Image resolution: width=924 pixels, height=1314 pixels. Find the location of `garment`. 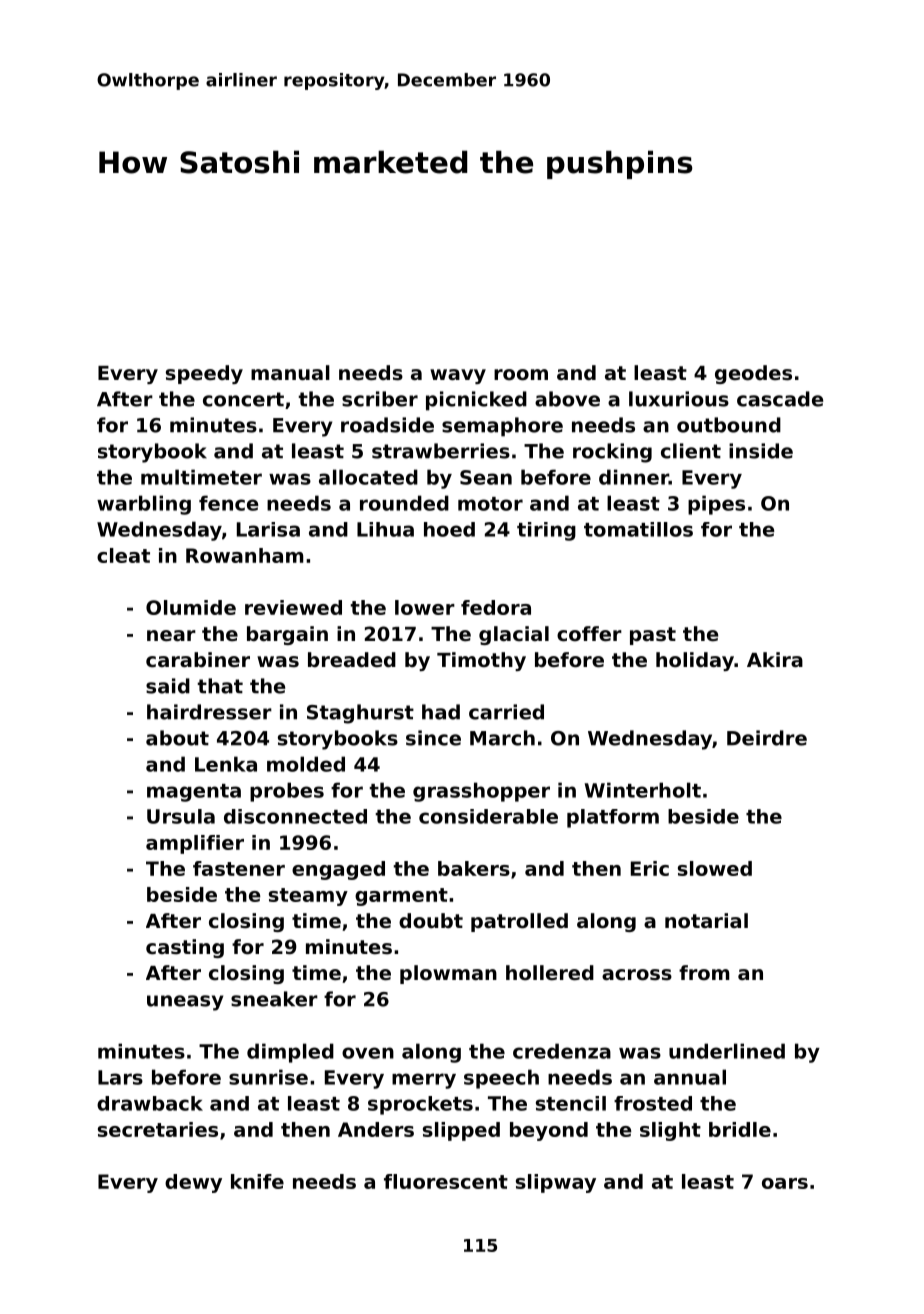

garment is located at coordinates (401, 897).
